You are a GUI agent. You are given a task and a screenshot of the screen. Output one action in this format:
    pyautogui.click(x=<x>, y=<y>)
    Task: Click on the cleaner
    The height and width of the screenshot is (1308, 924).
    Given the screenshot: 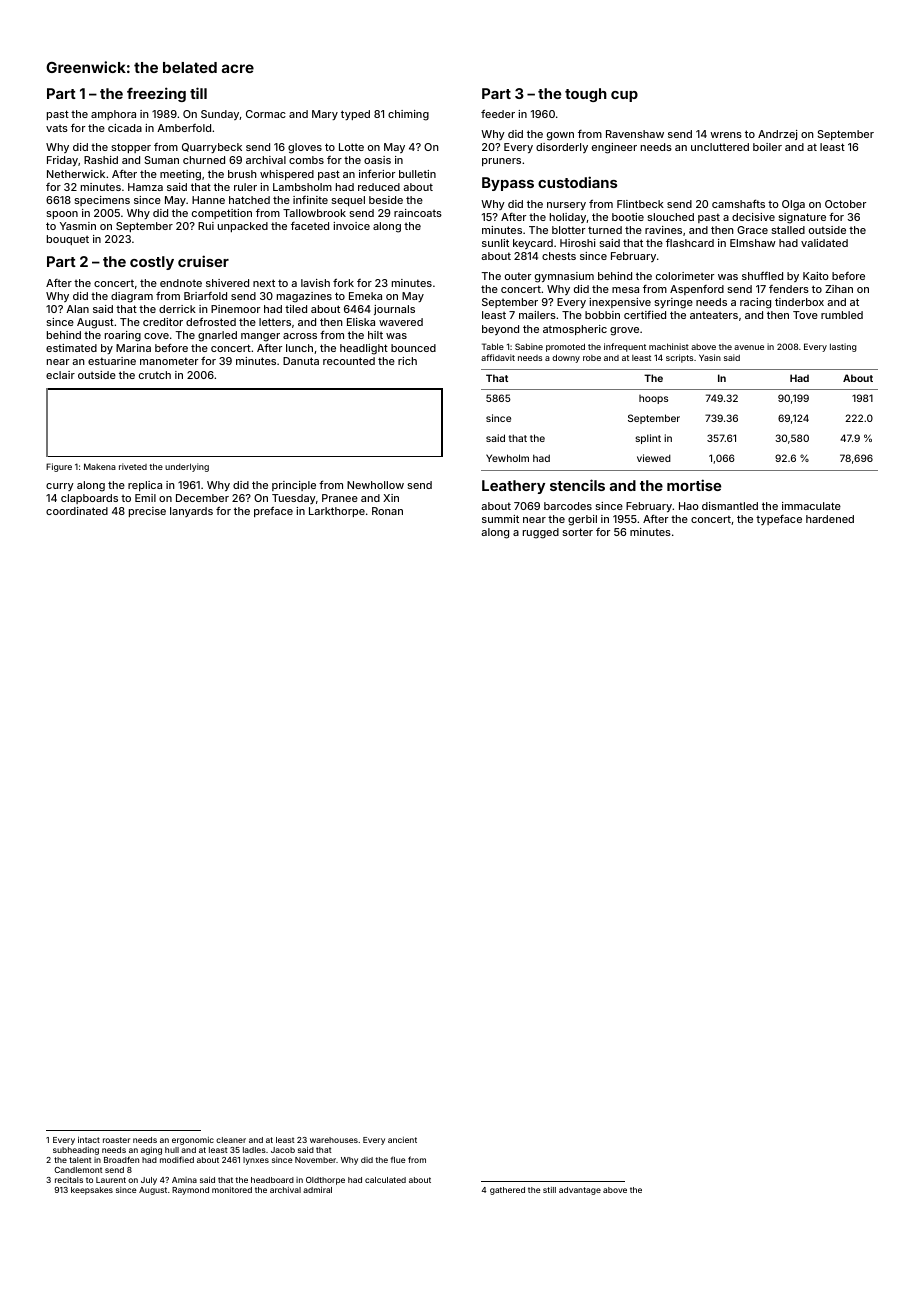 What is the action you would take?
    pyautogui.click(x=231, y=1140)
